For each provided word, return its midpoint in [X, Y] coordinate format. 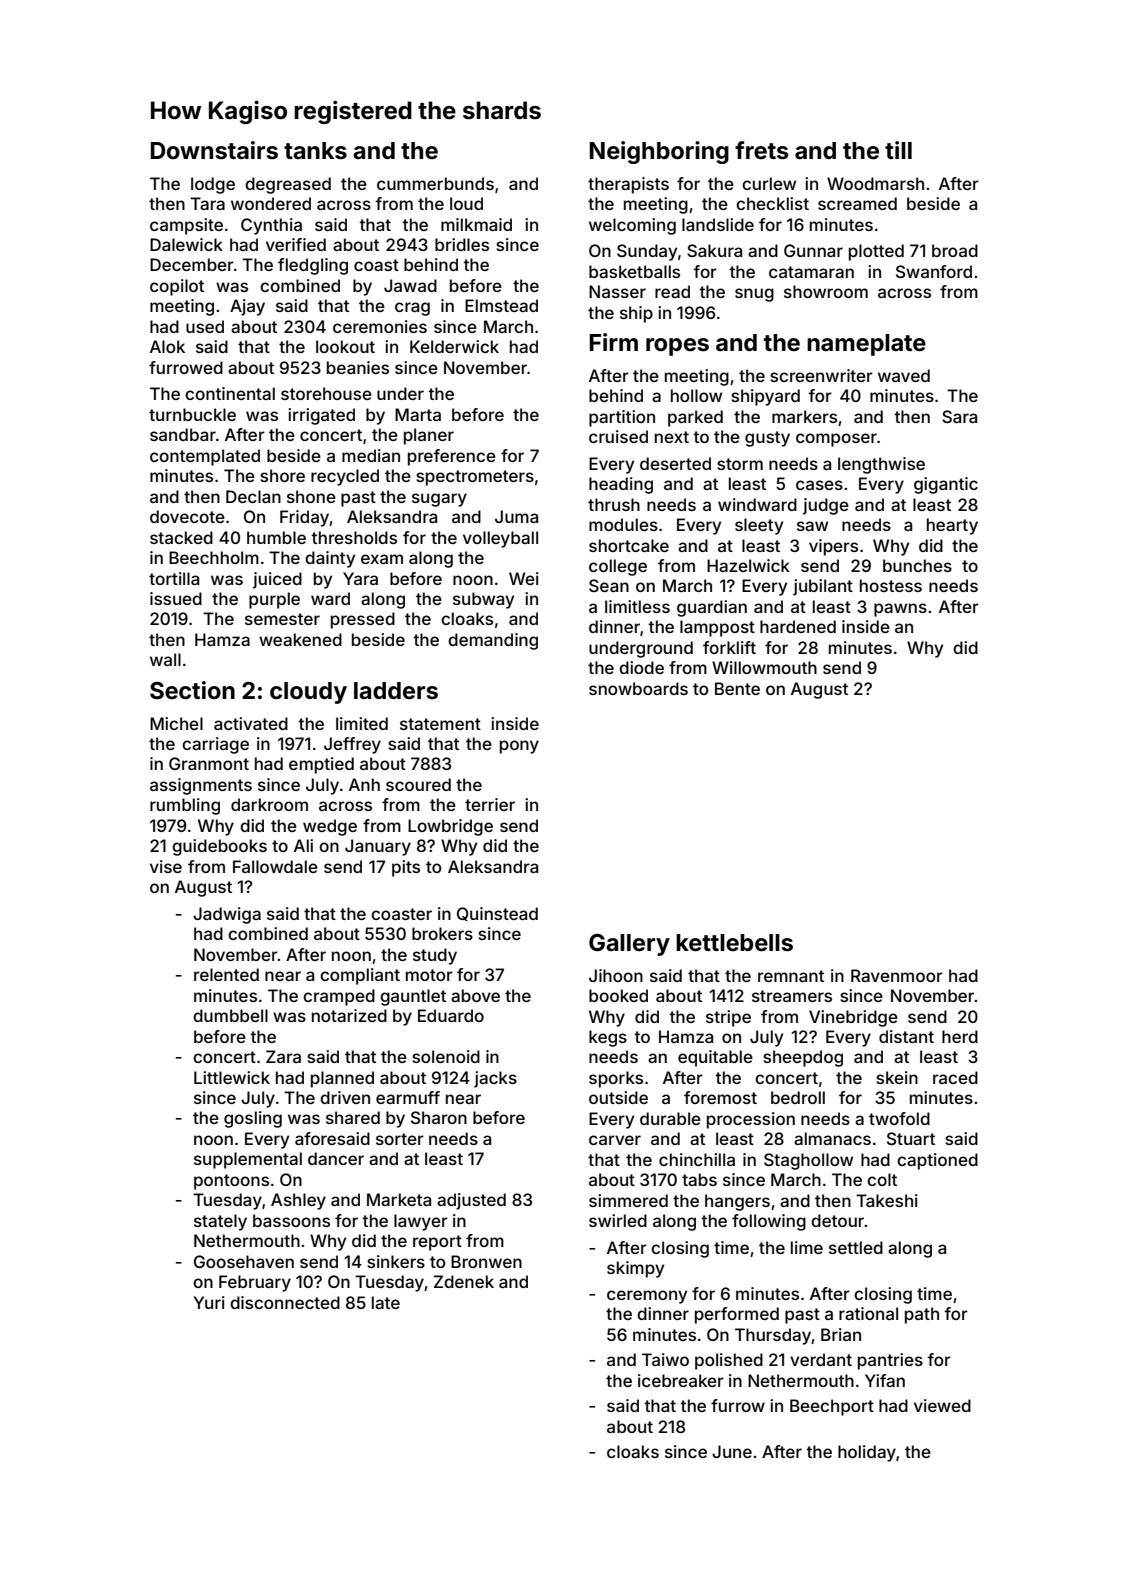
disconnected [285, 1302]
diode [641, 667]
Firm [614, 342]
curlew [769, 183]
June [732, 1451]
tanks [315, 151]
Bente [737, 688]
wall [165, 659]
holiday [867, 1453]
